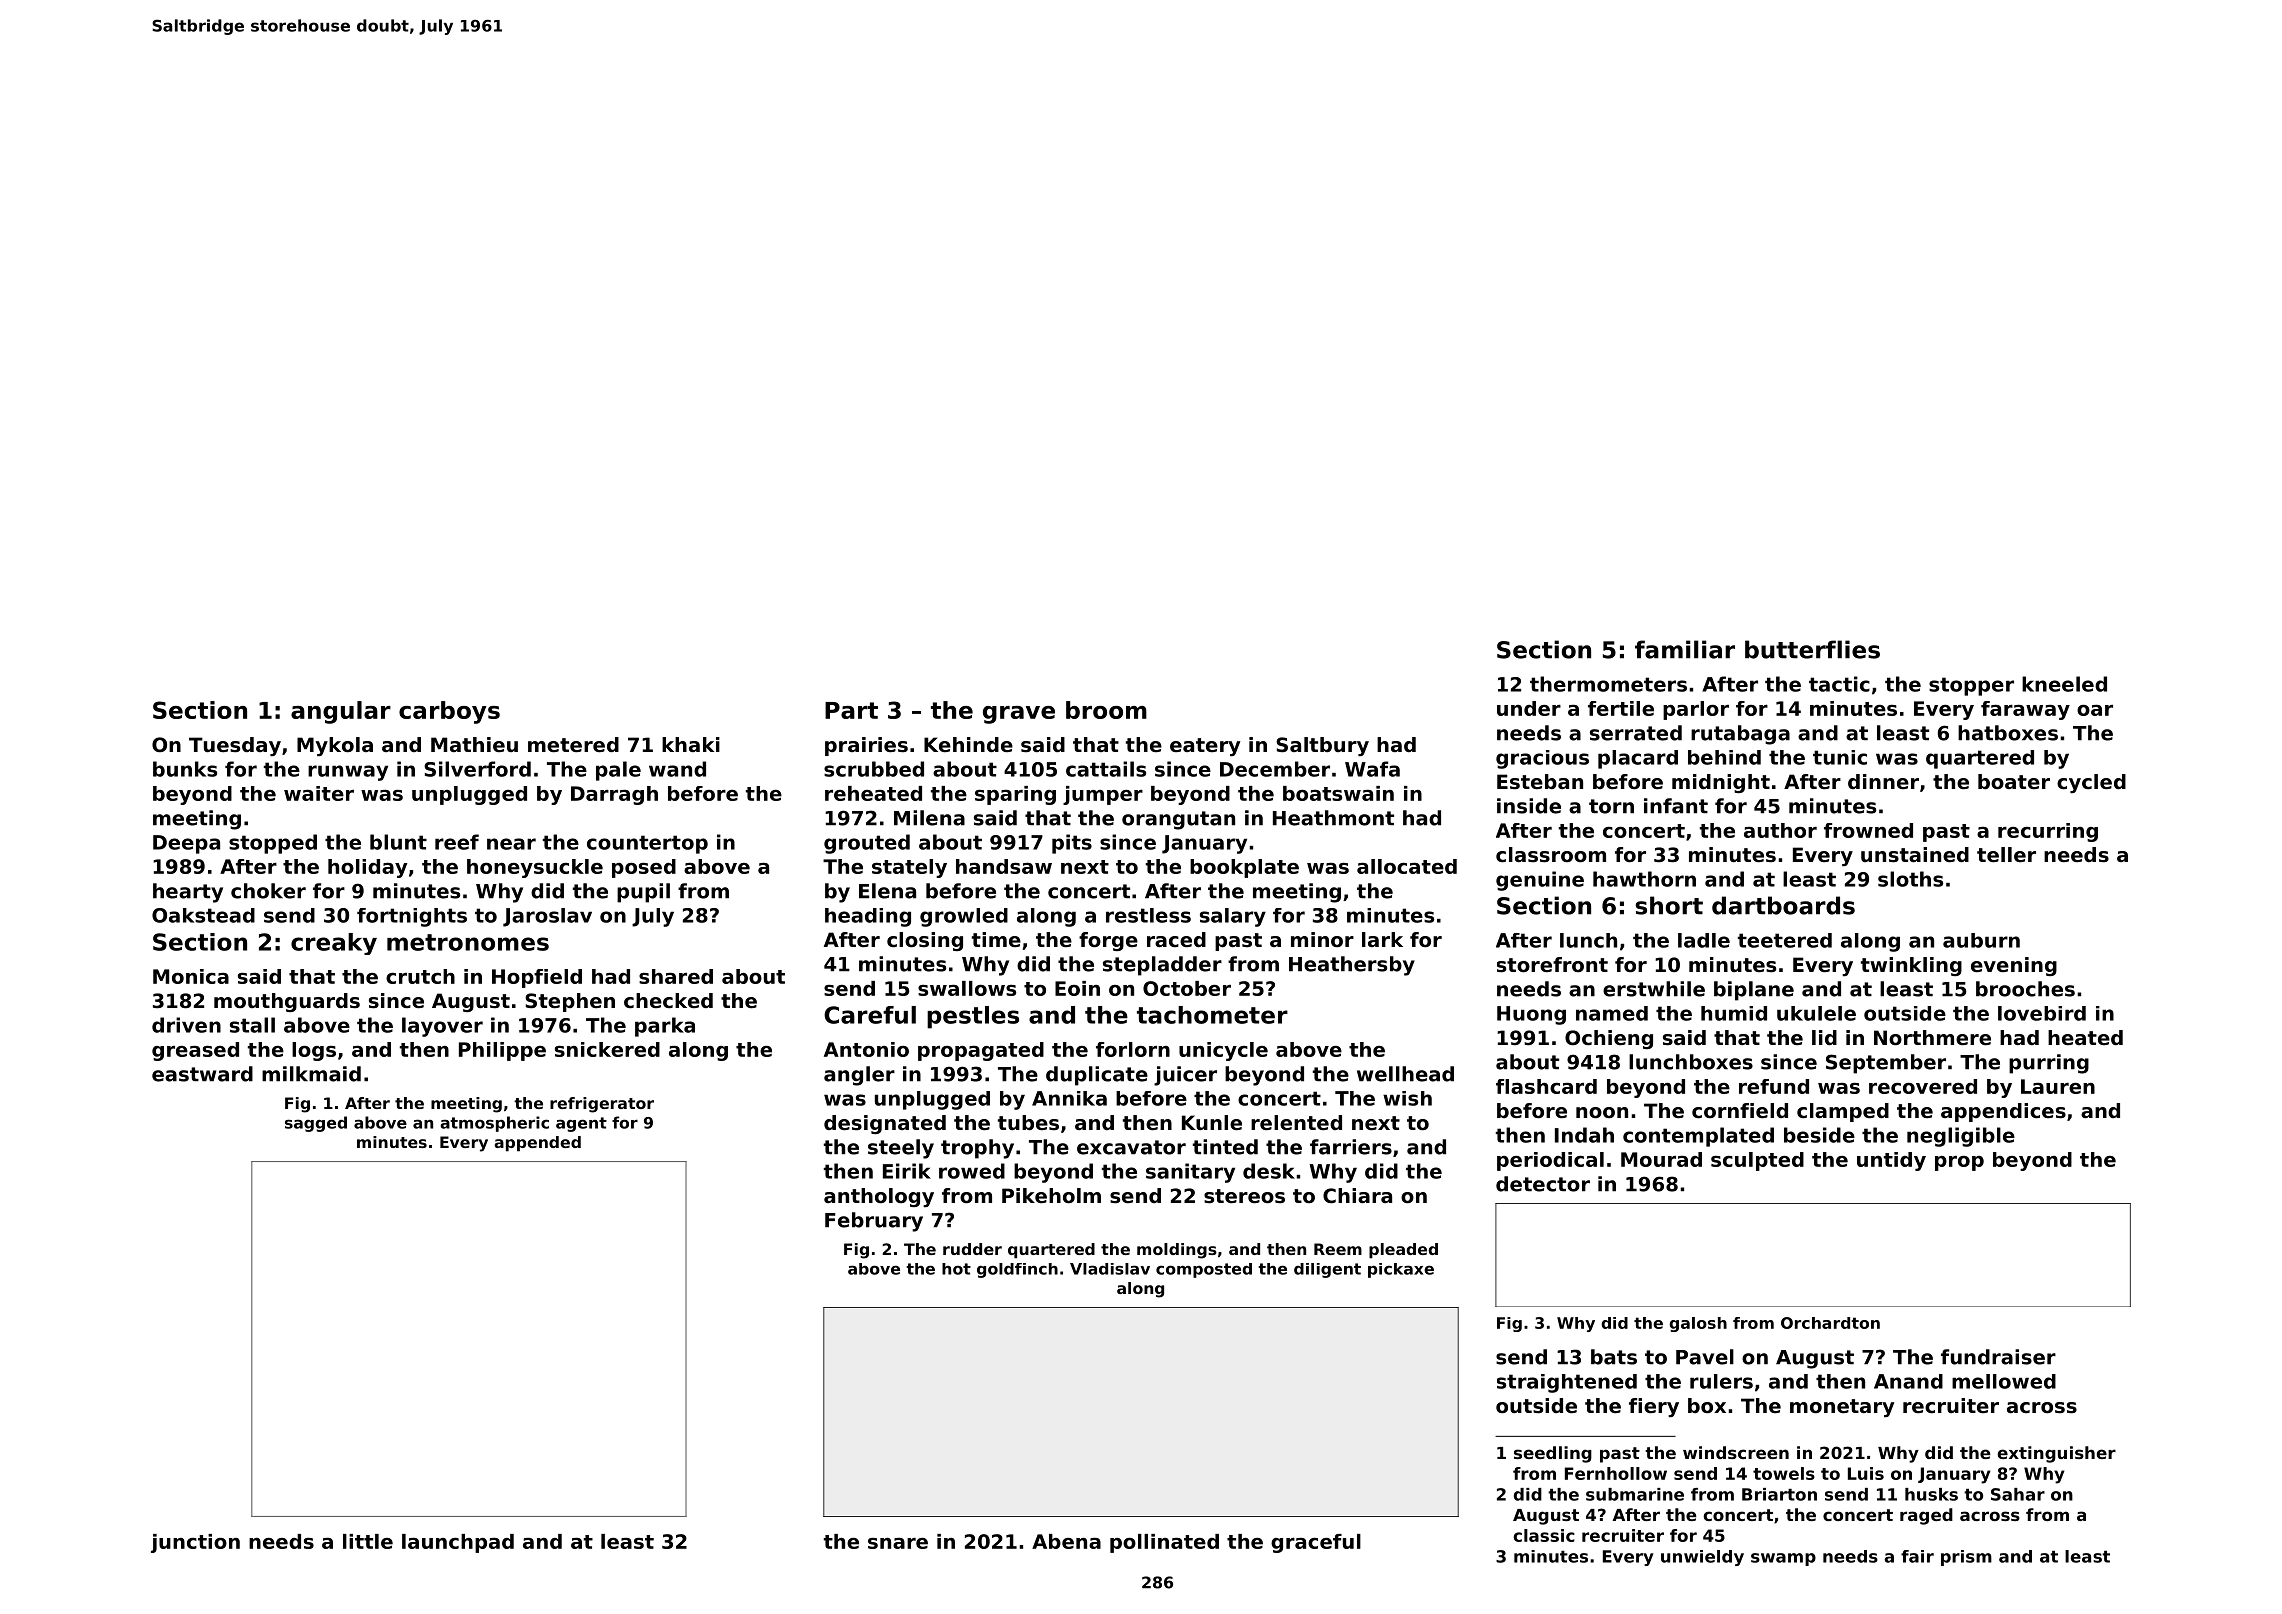 Image resolution: width=2282 pixels, height=1614 pixels. I want to click on posed, so click(644, 868).
